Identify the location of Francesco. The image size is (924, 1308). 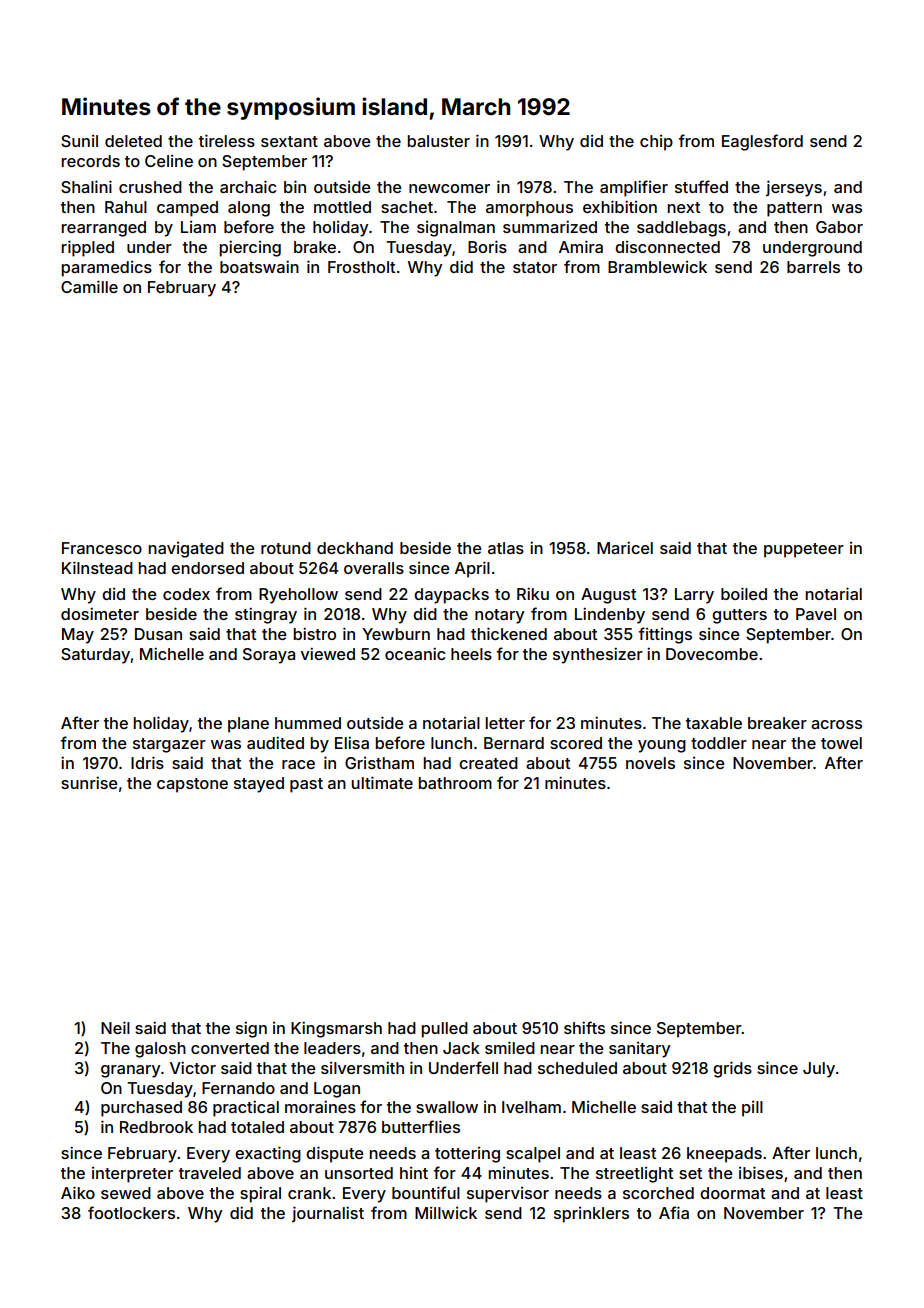
(102, 548).
